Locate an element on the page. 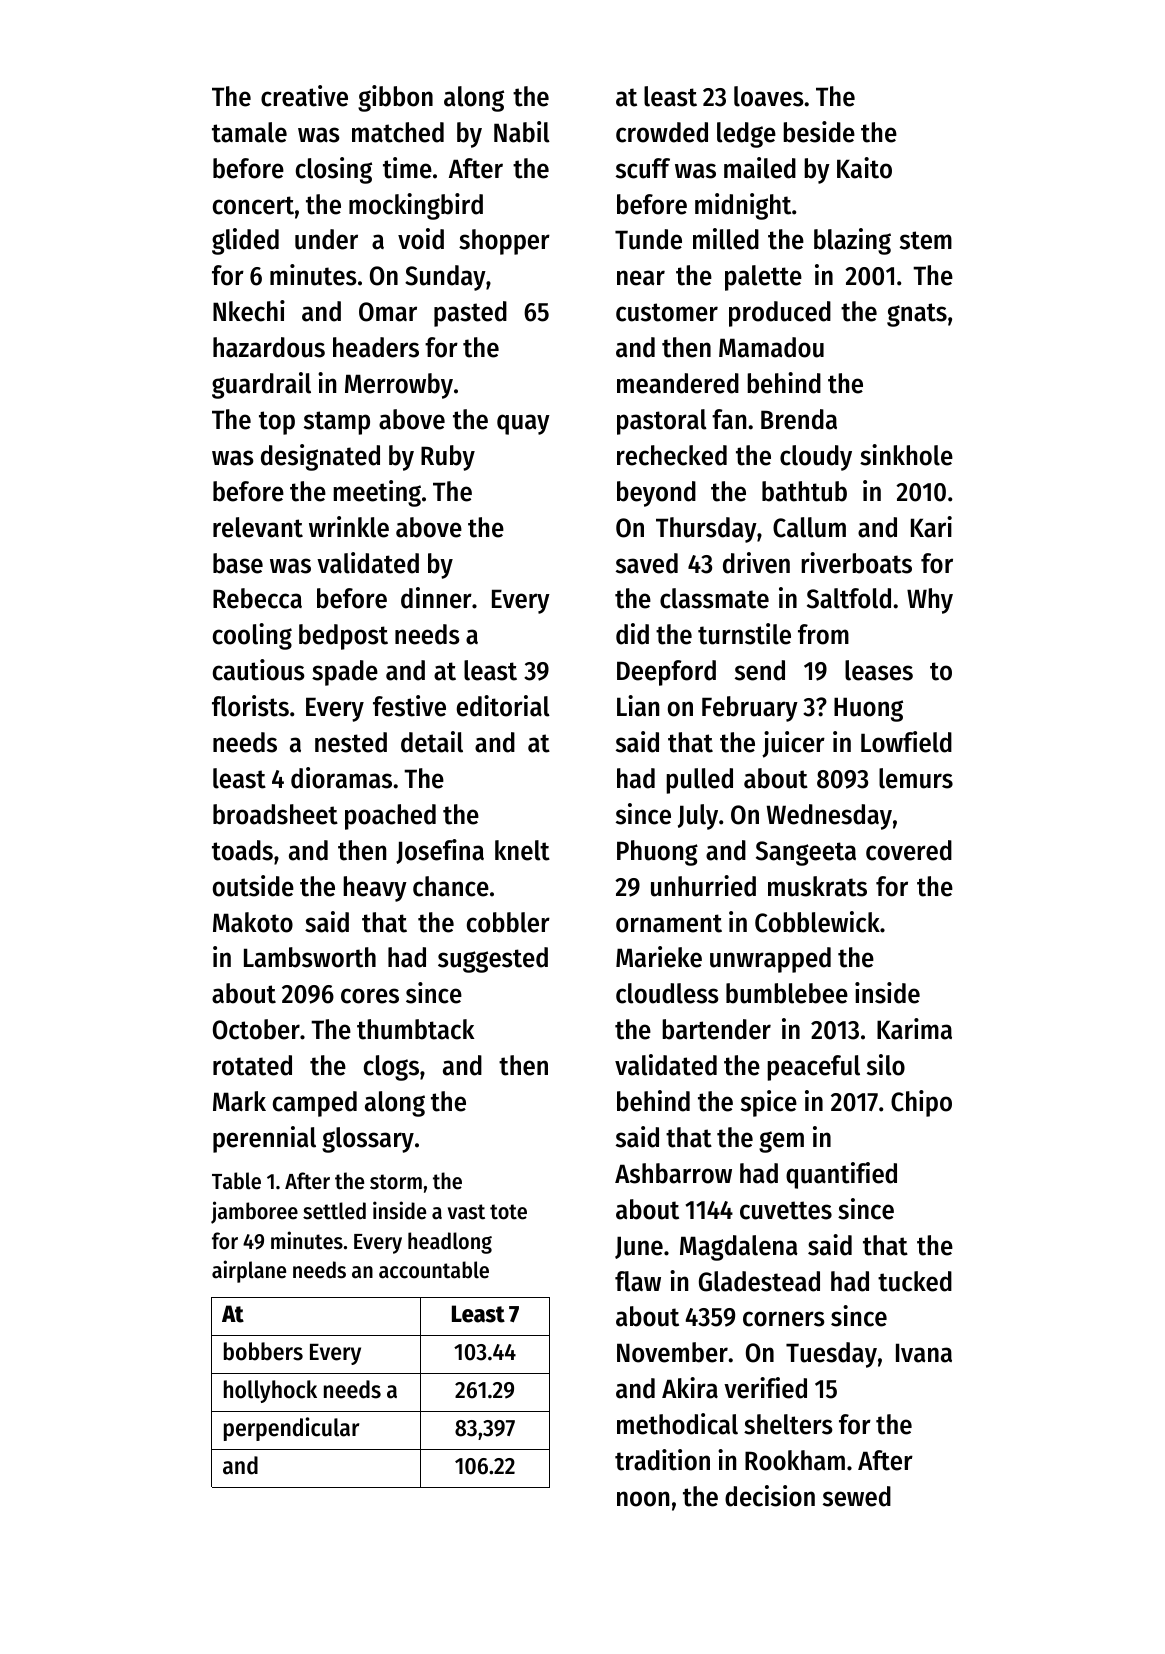  noon is located at coordinates (643, 1499).
